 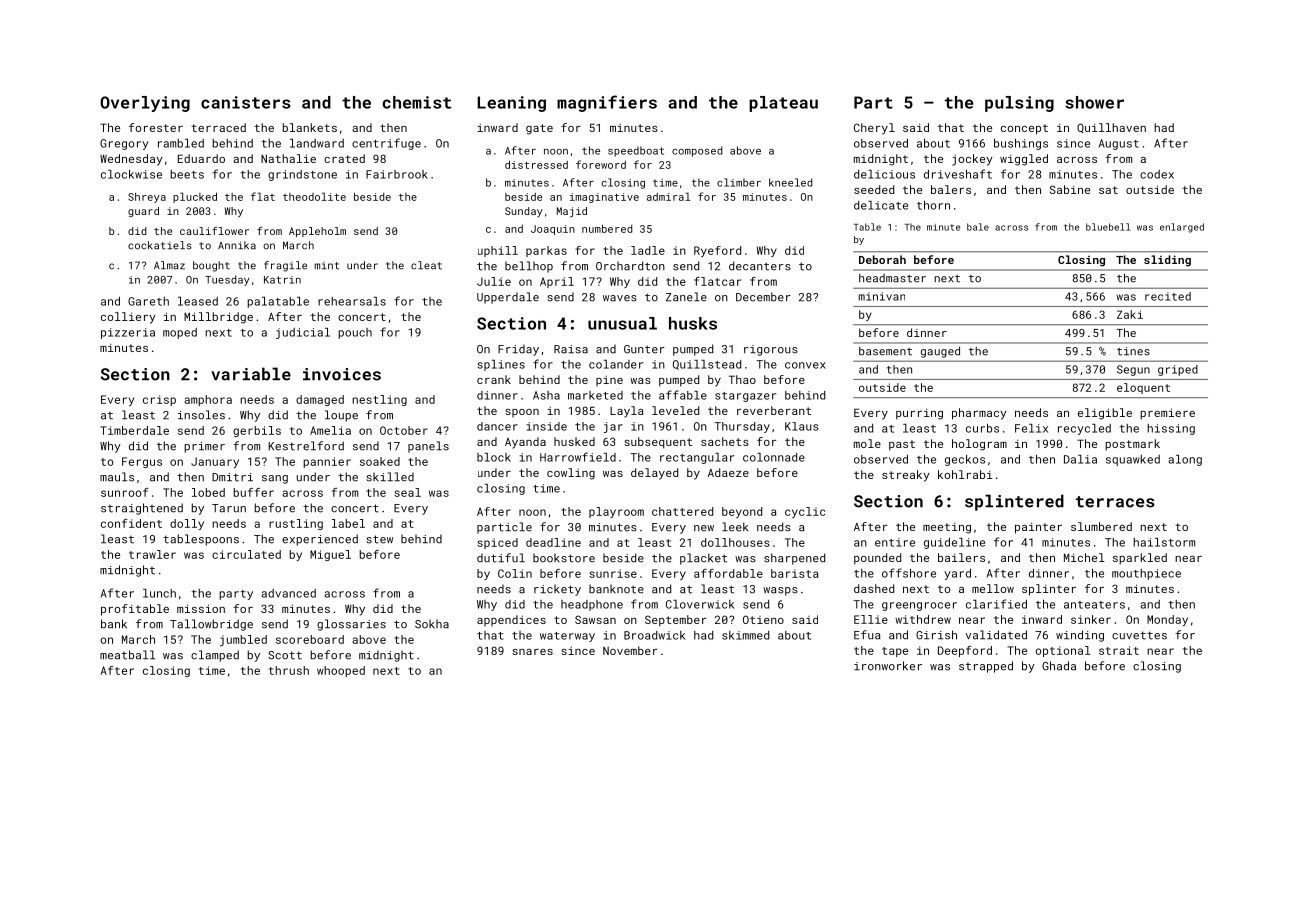 I want to click on dollhouses, so click(x=735, y=542).
